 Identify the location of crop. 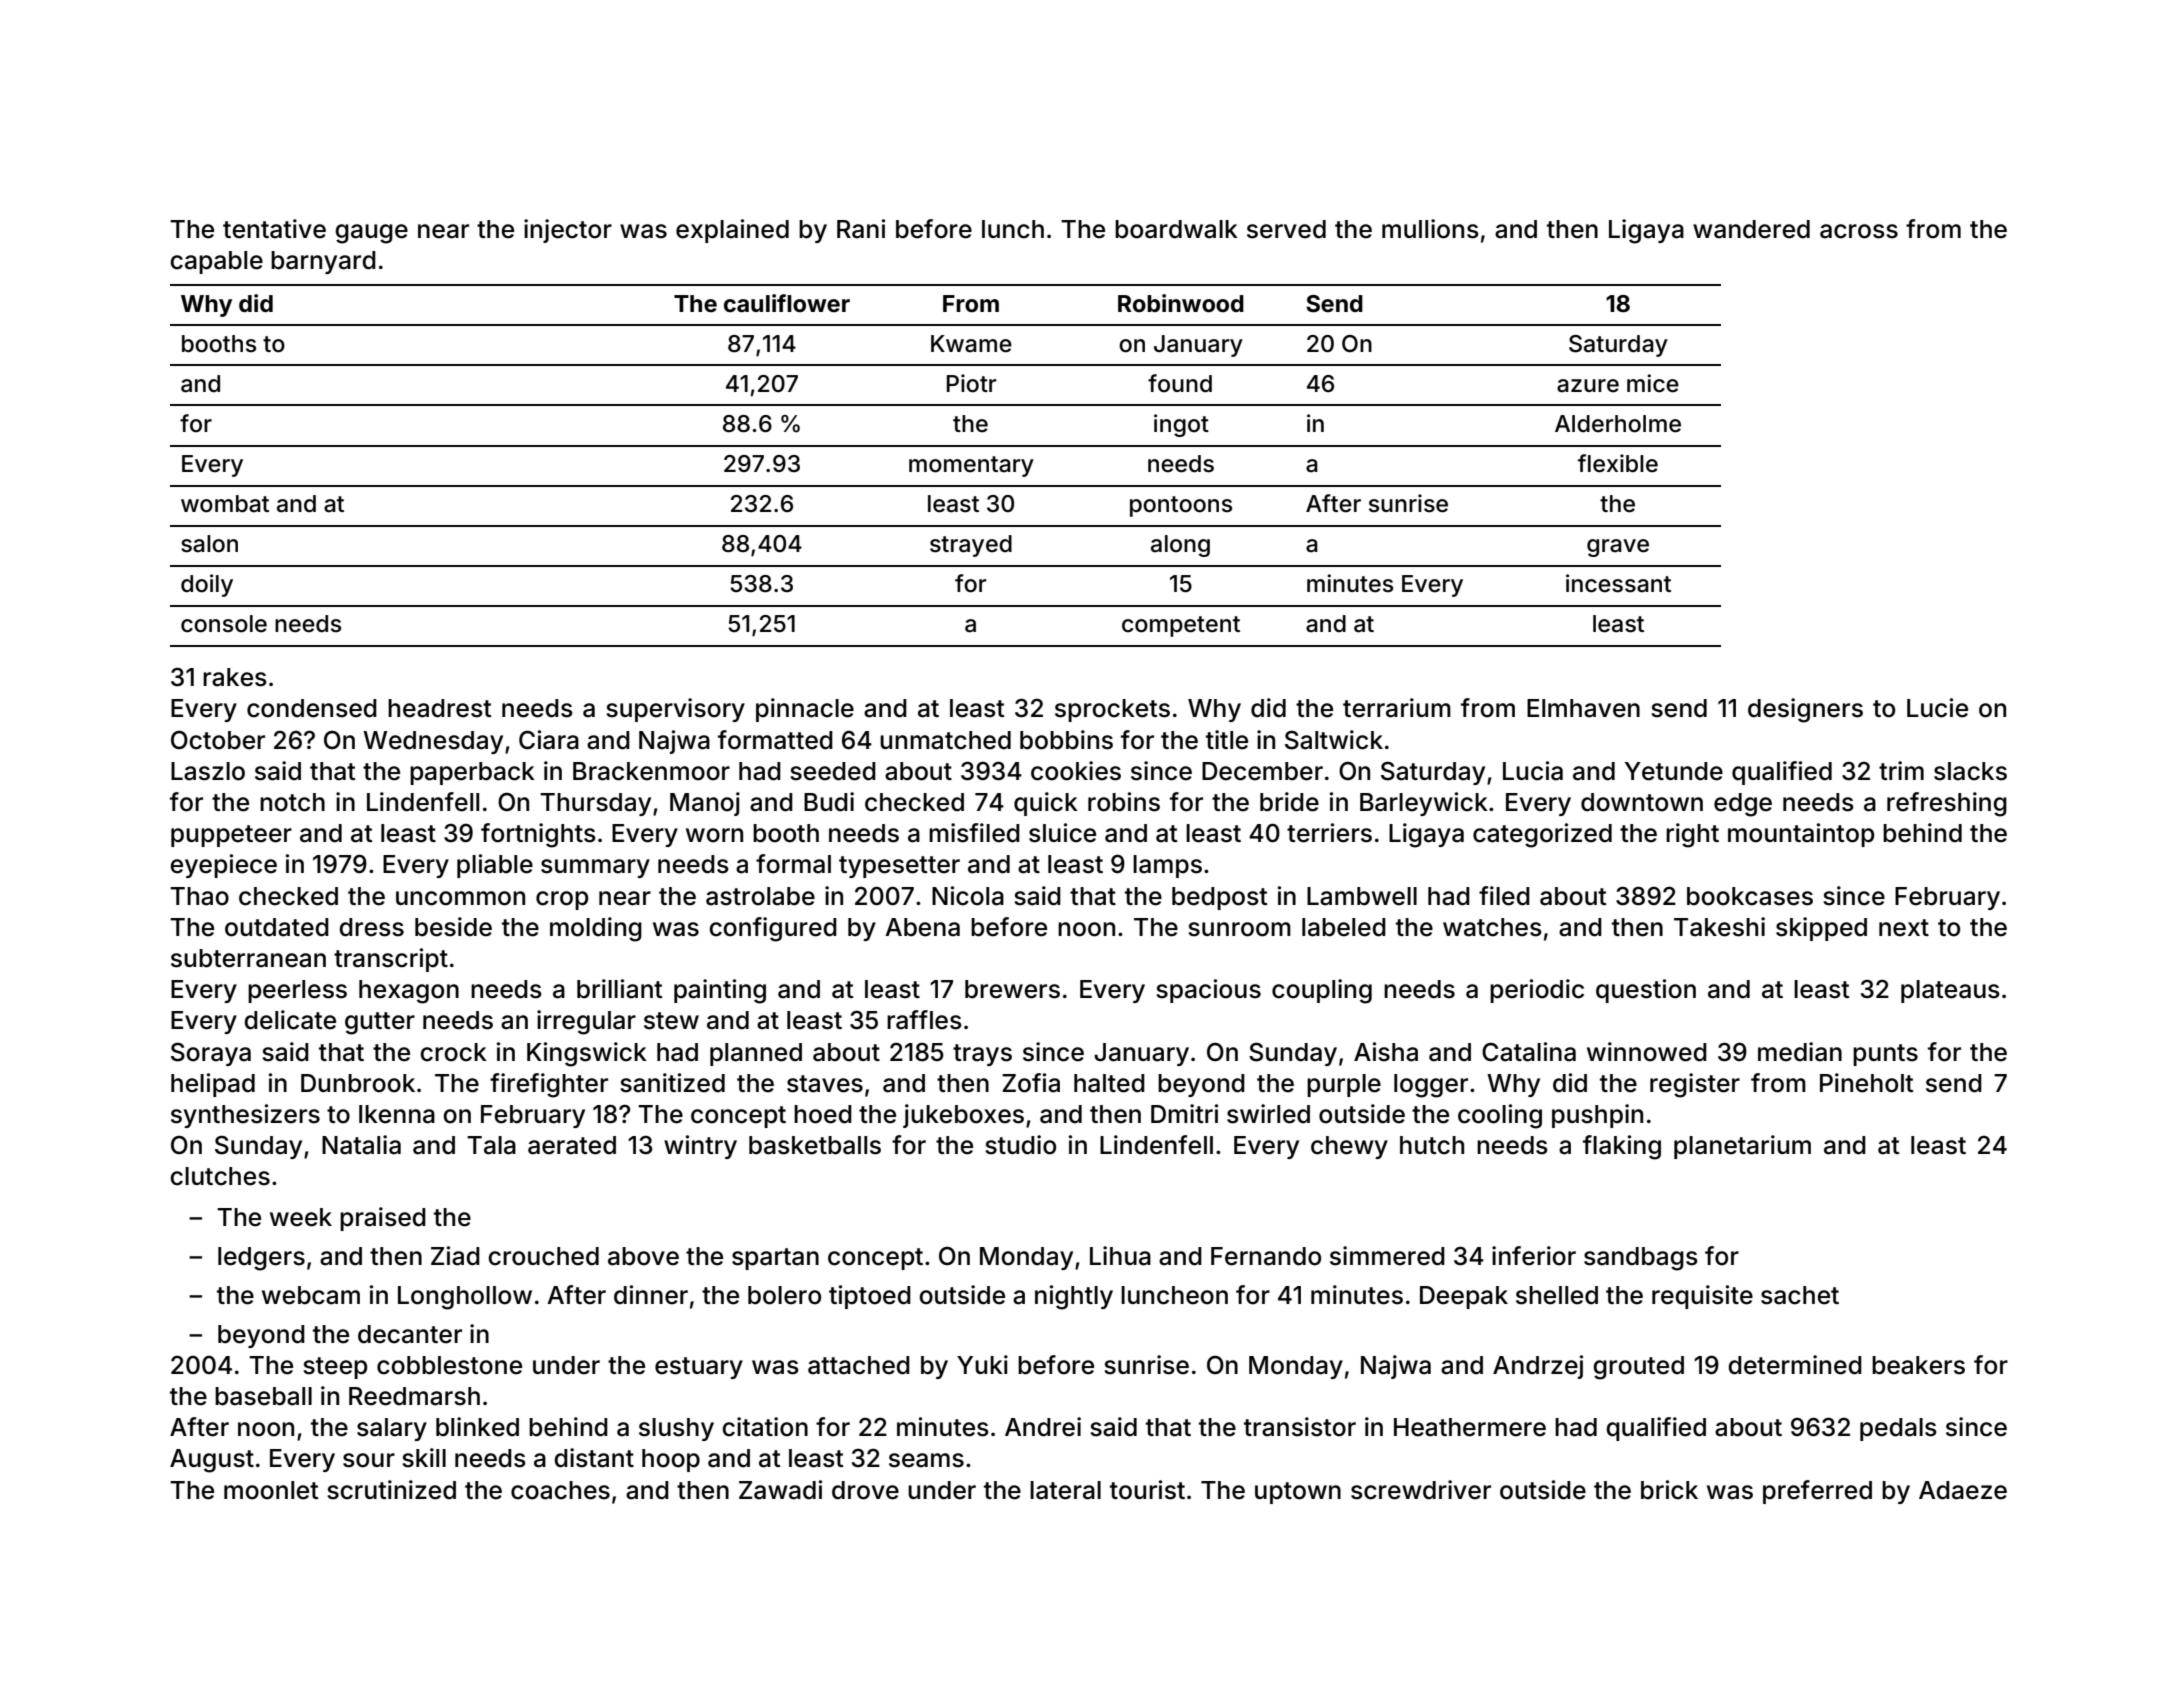
(562, 900).
